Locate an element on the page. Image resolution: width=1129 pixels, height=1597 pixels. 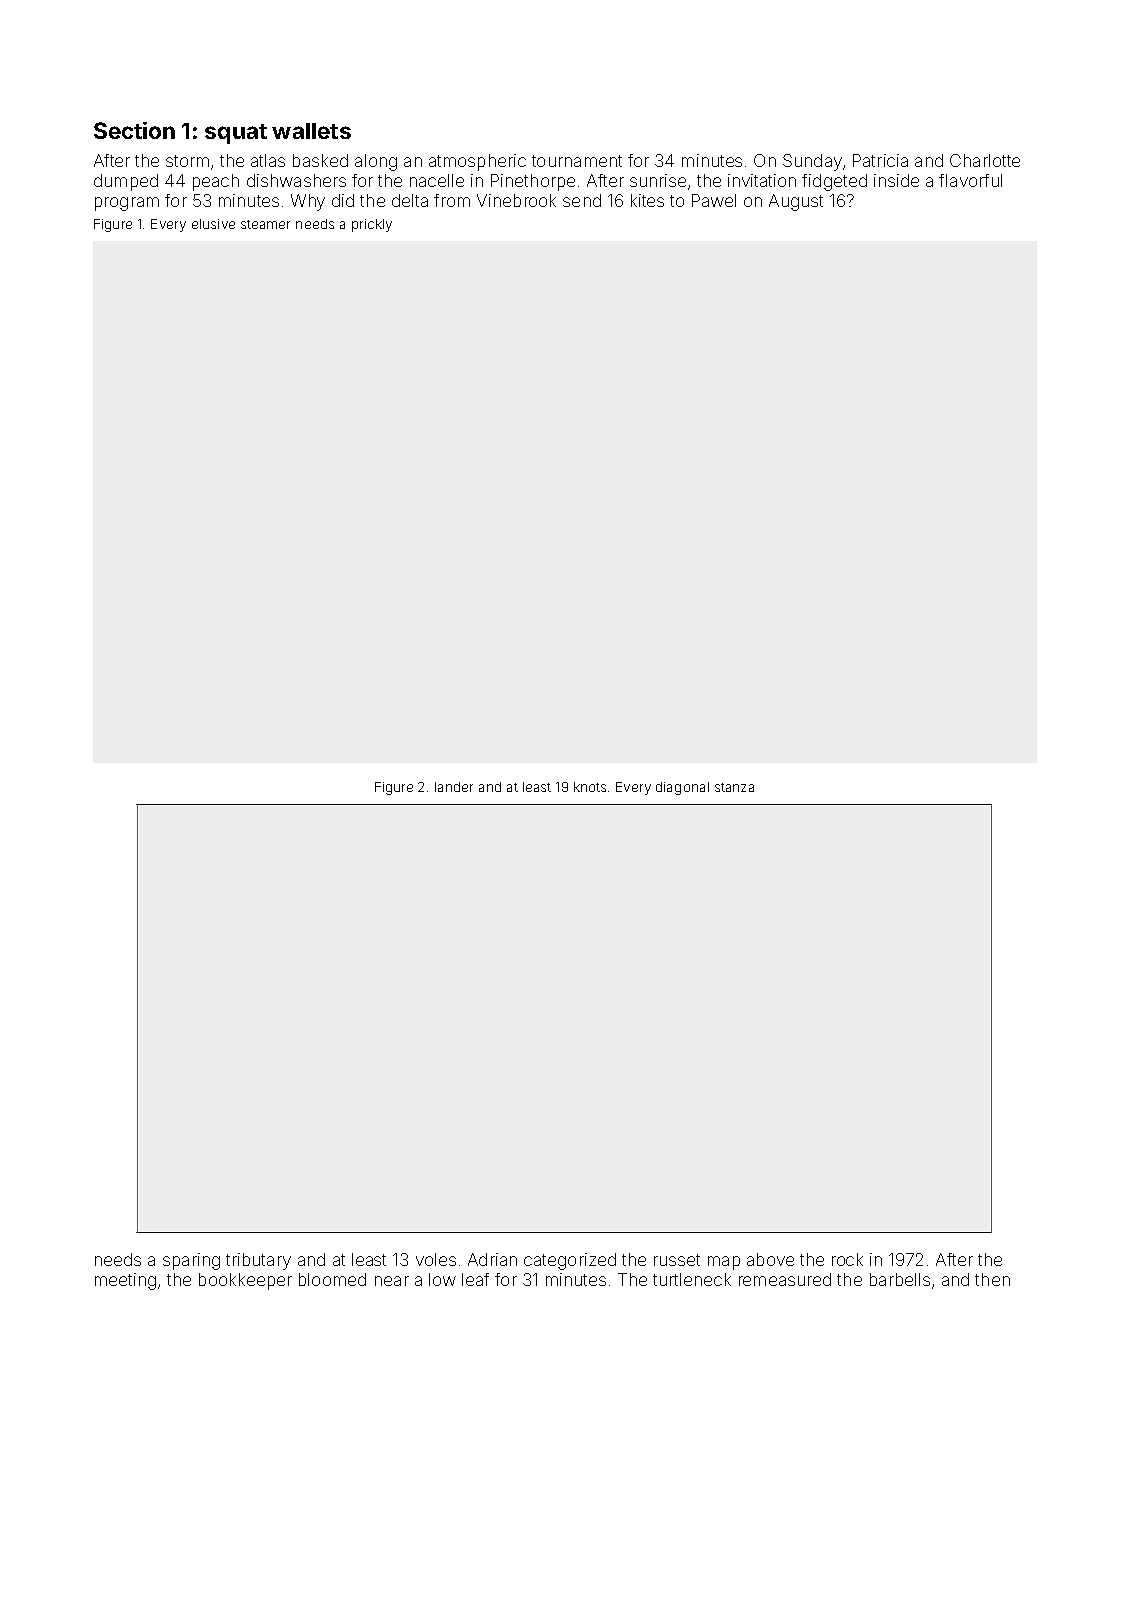
rock is located at coordinates (847, 1259).
